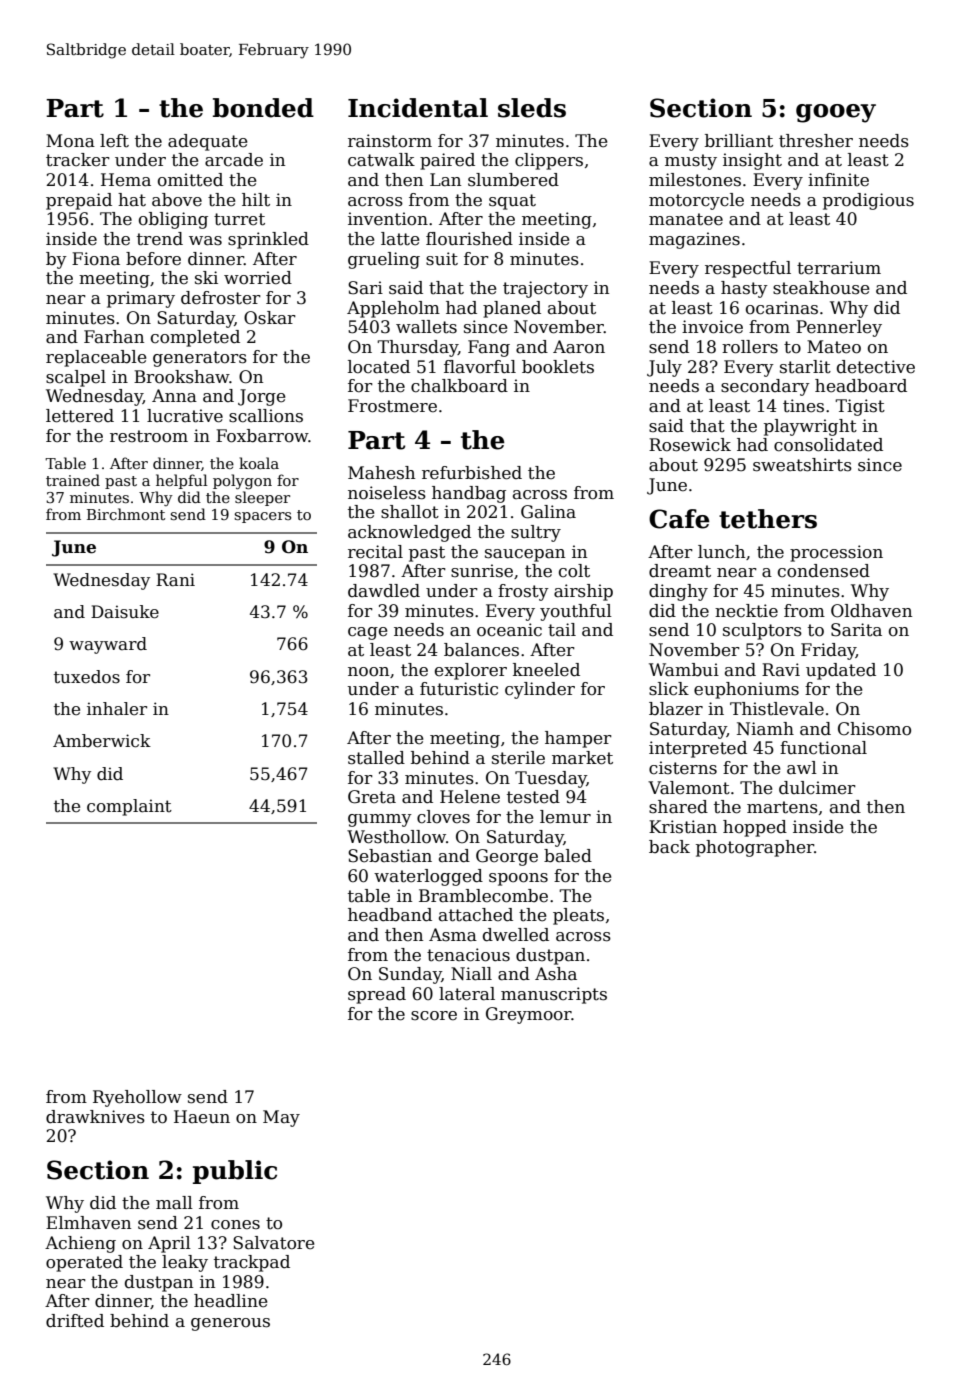 This document has height=1397, width=965. Describe the element at coordinates (230, 1324) in the document. I see `generous` at that location.
